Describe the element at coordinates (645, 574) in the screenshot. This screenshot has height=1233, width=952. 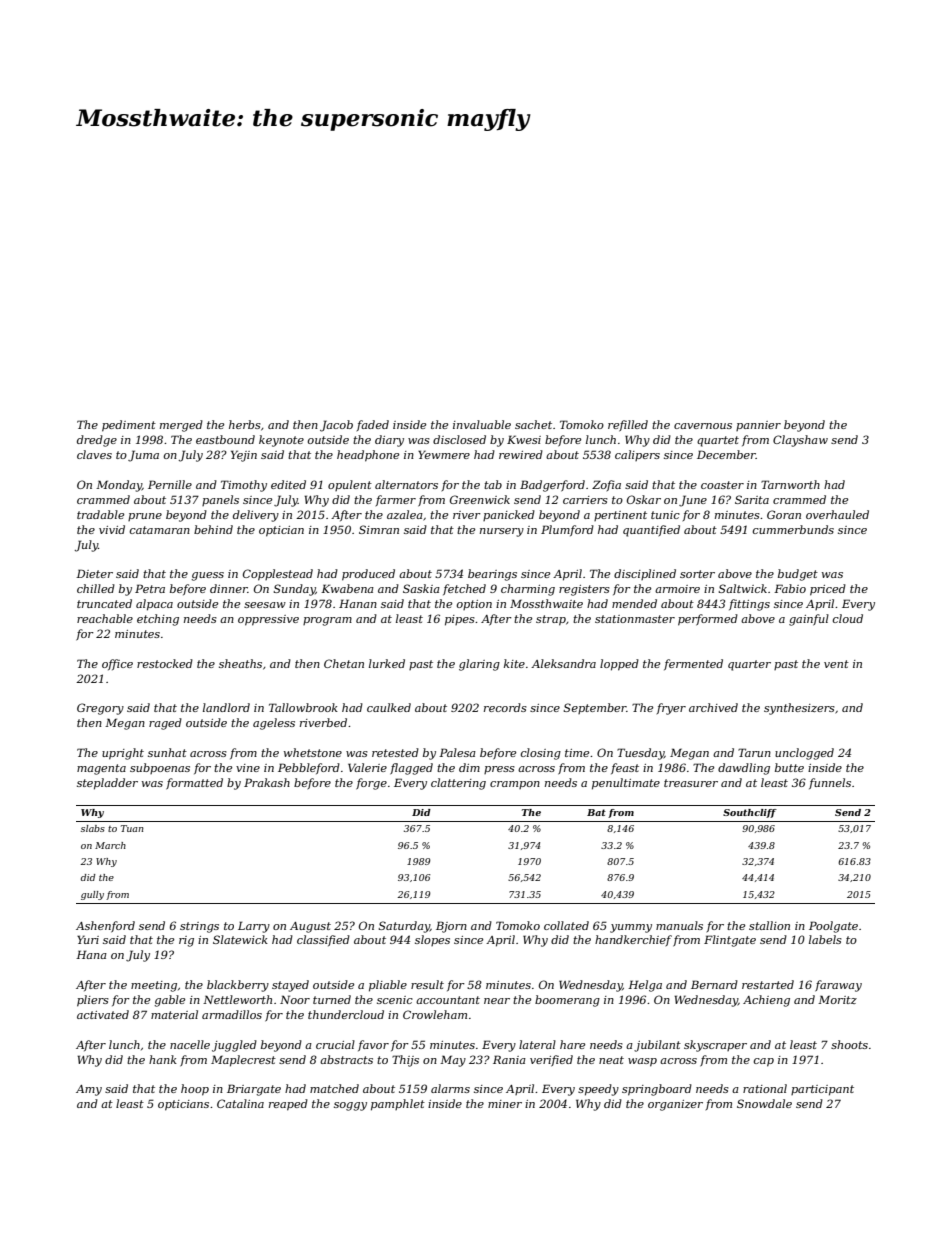
I see `disciplined` at that location.
